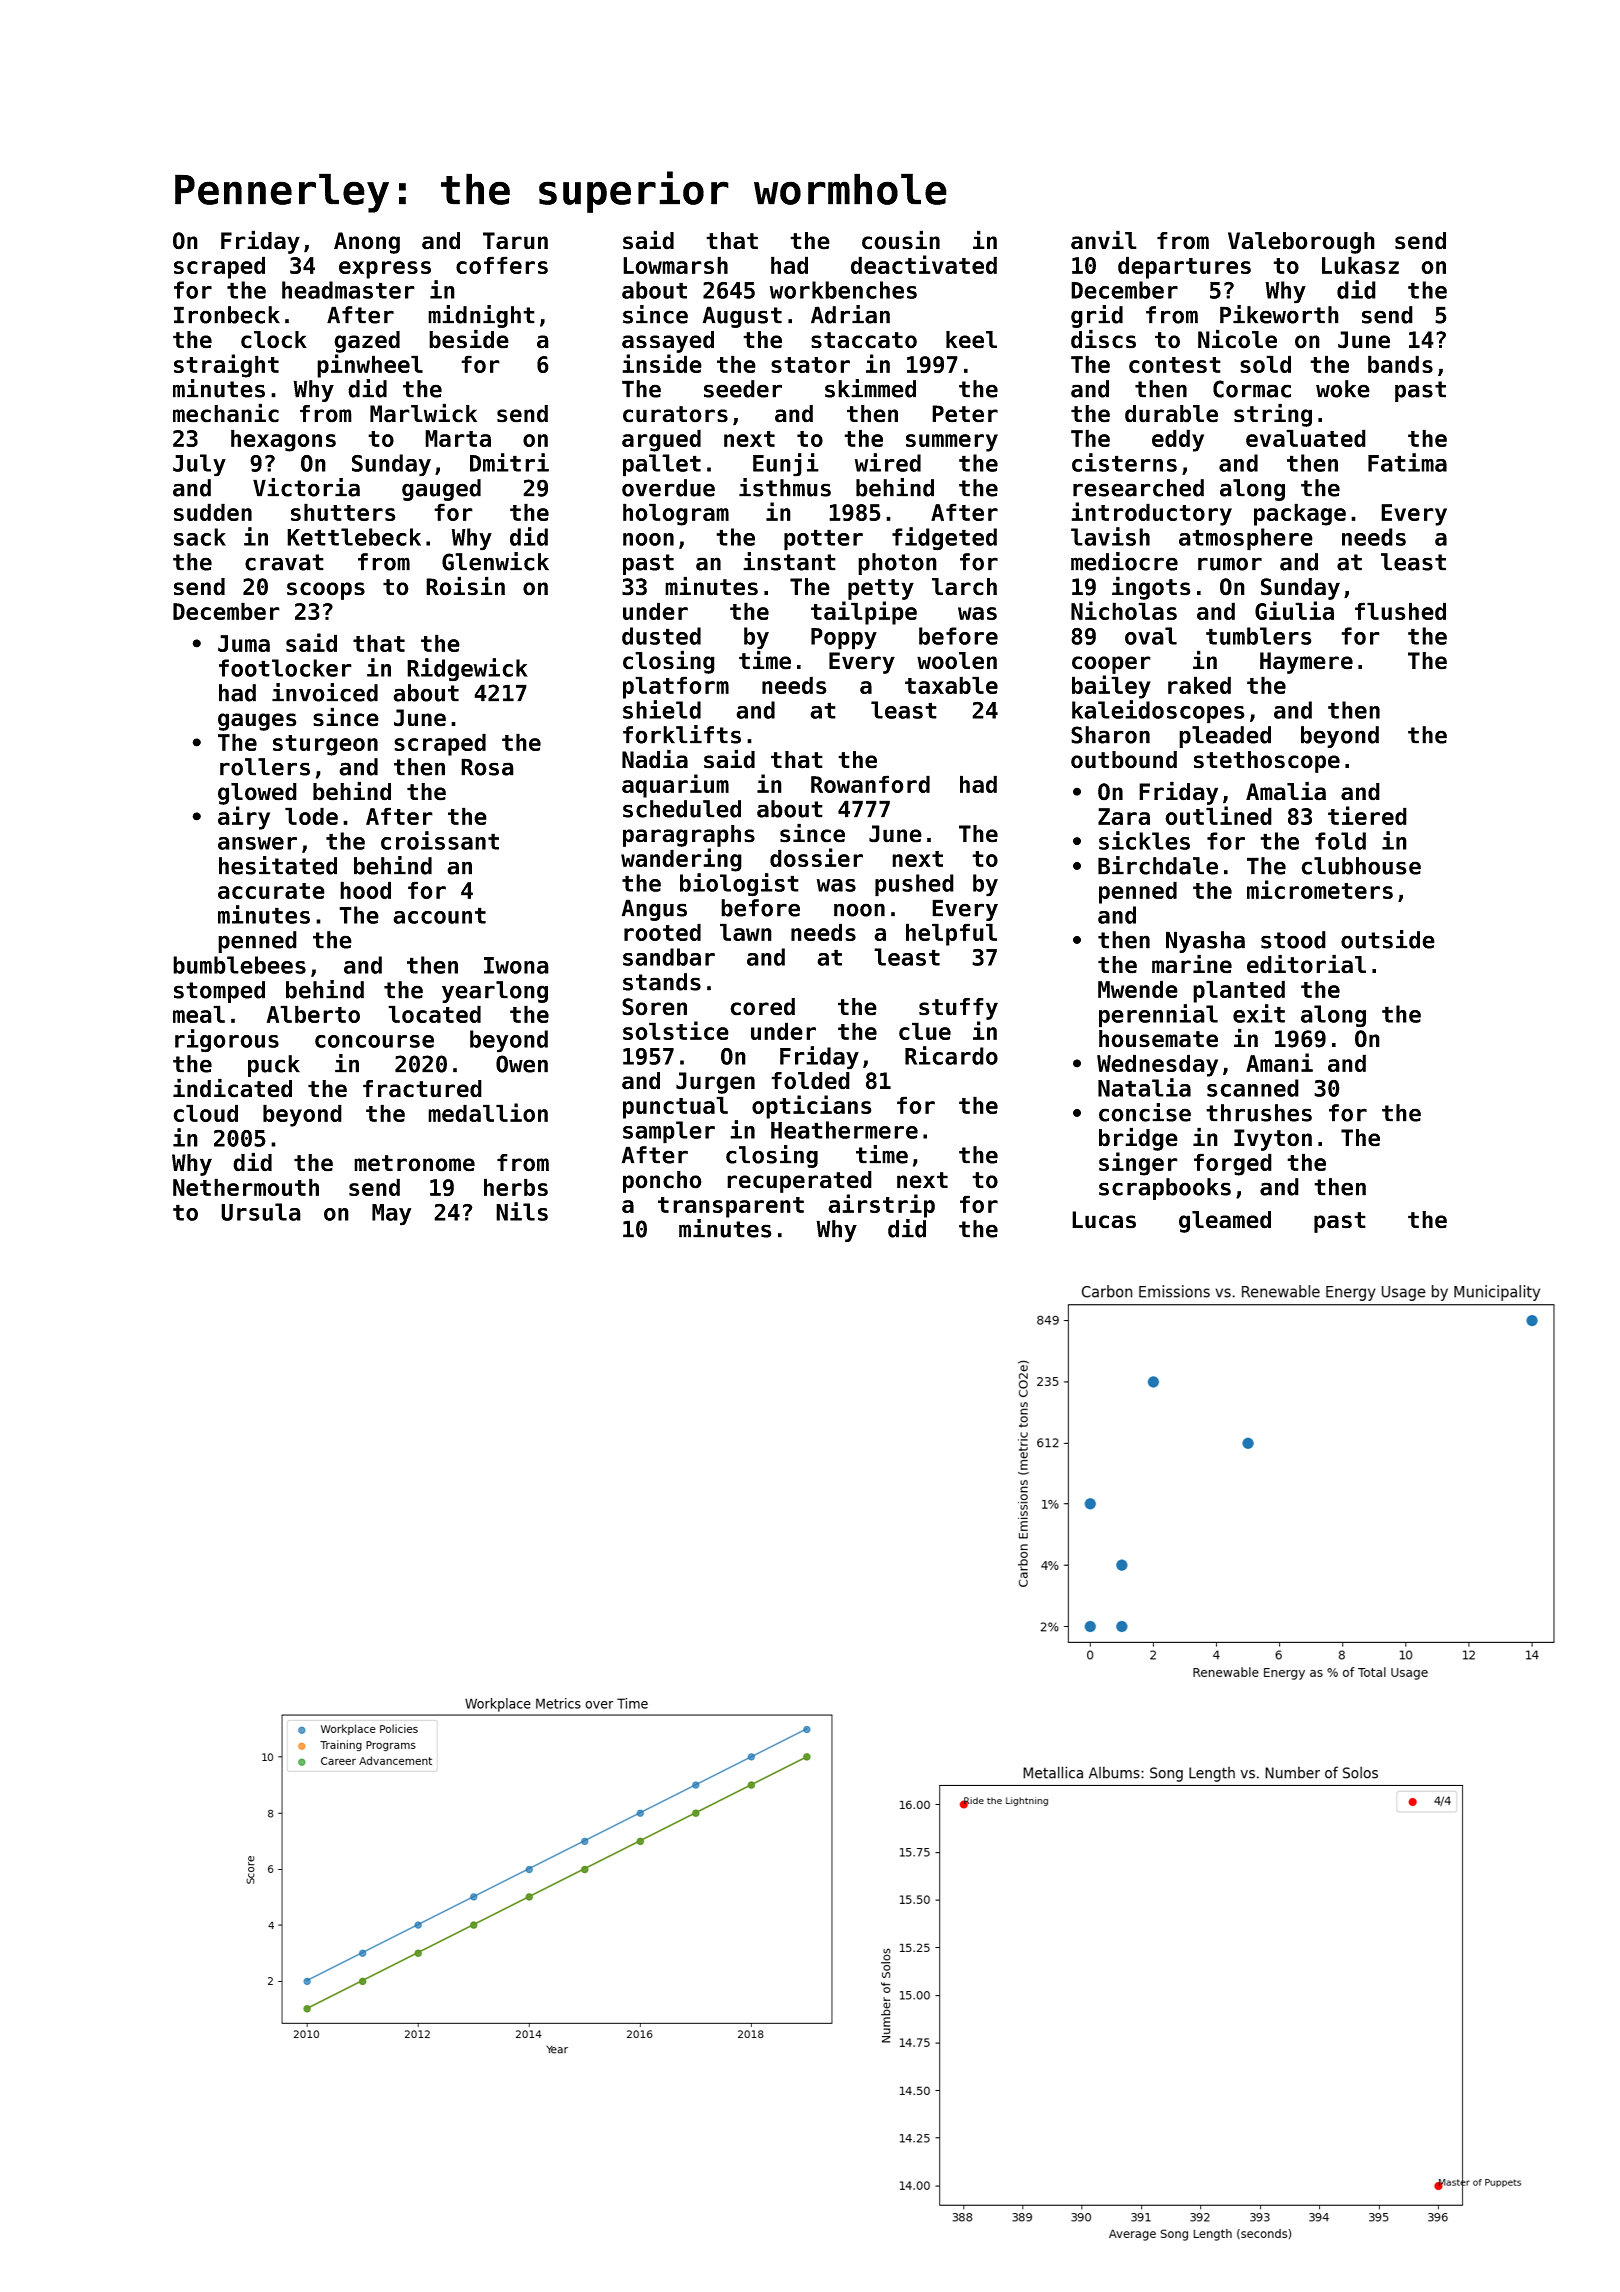 The width and height of the screenshot is (1620, 2292). Describe the element at coordinates (1104, 240) in the screenshot. I see `anvil` at that location.
